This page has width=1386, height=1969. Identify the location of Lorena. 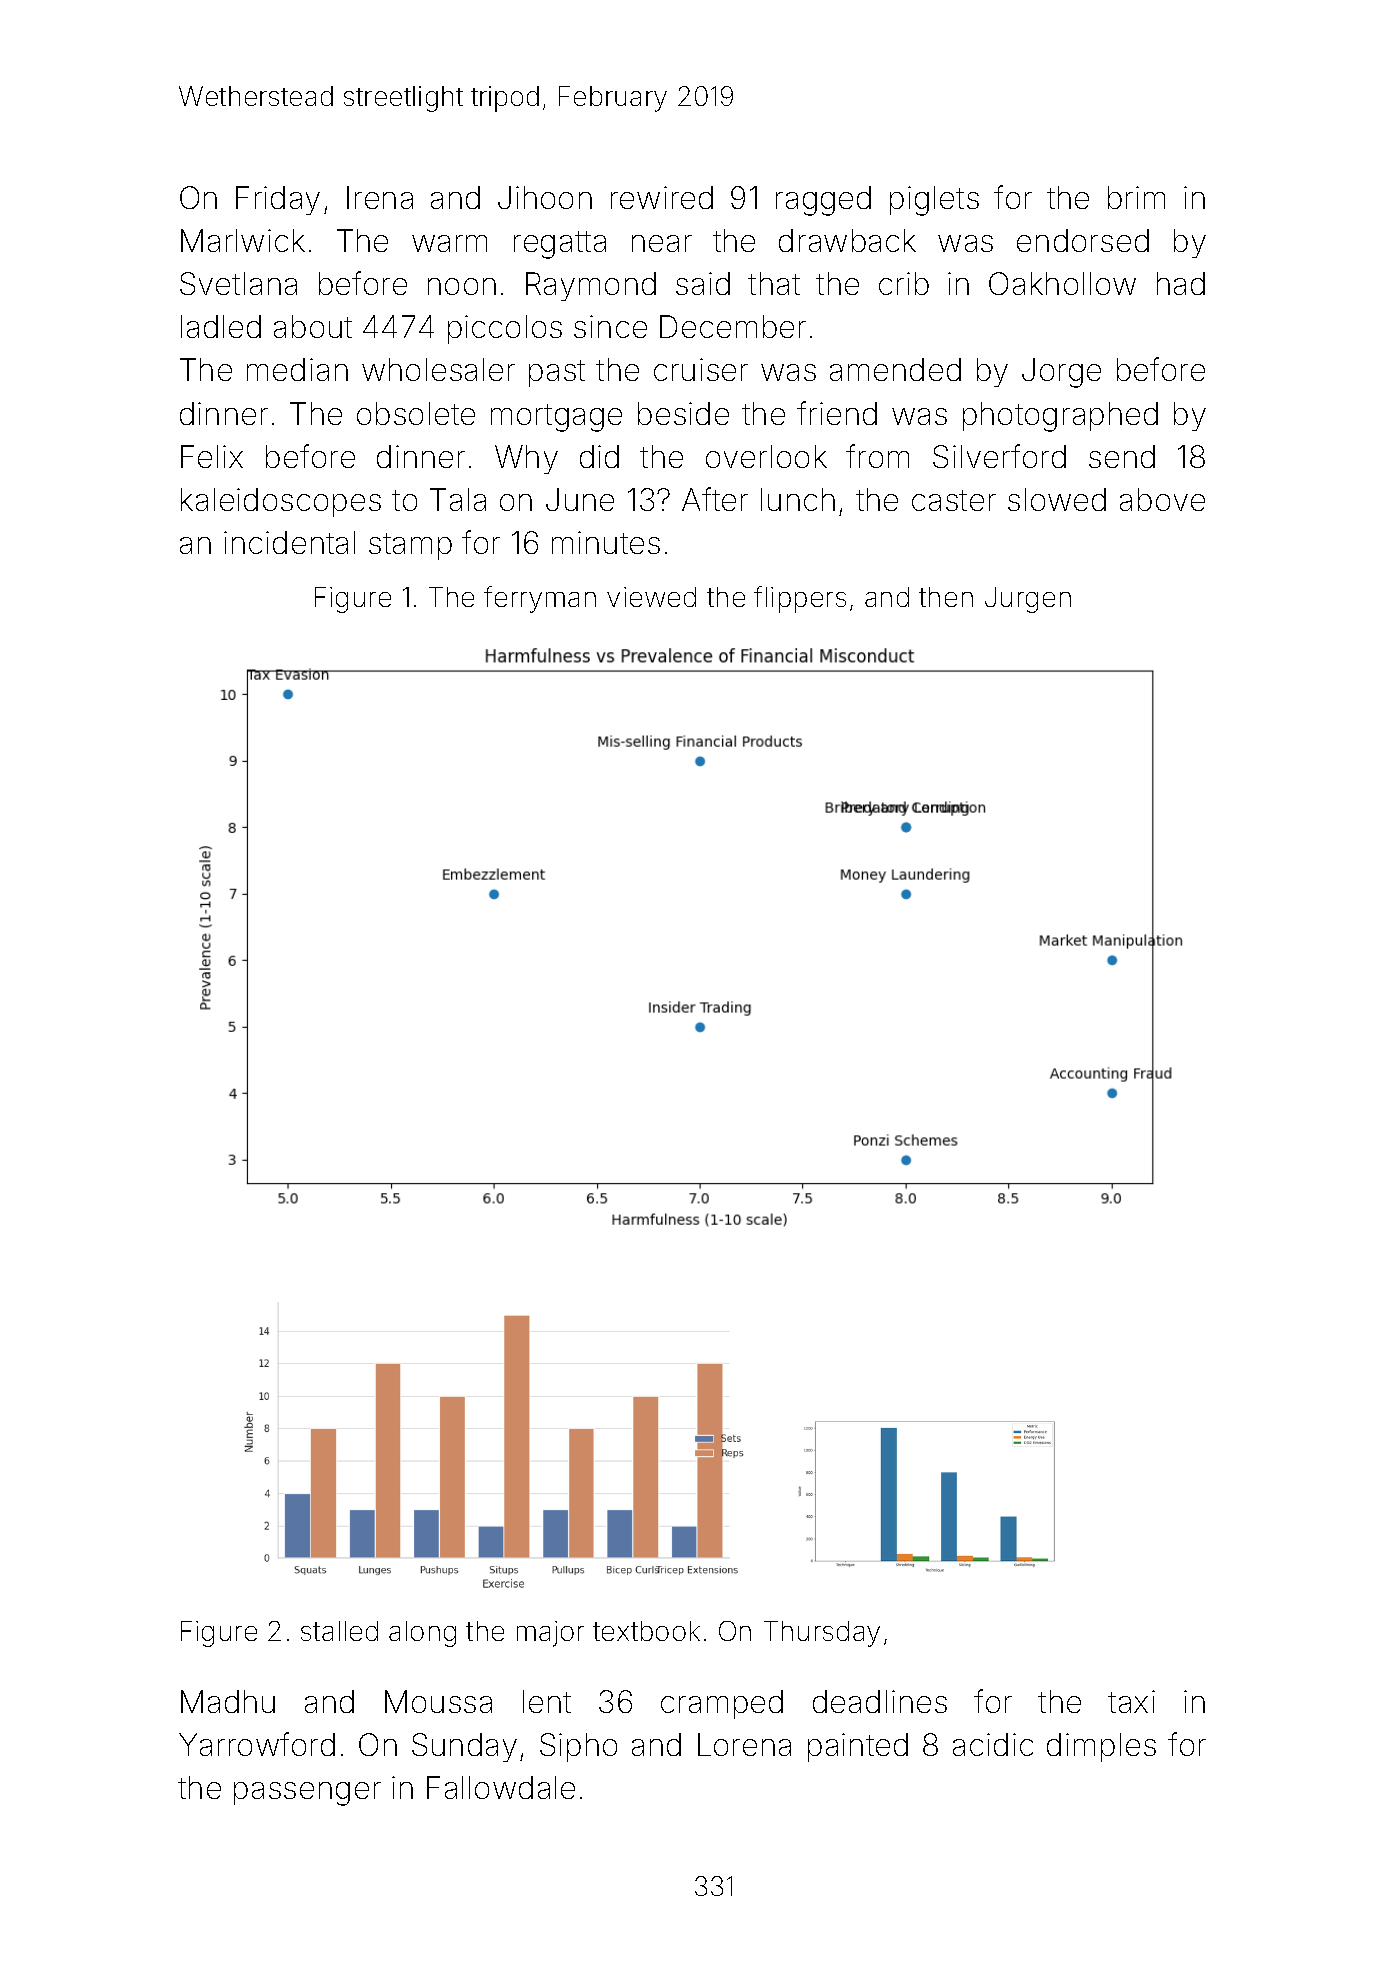
(744, 1744).
